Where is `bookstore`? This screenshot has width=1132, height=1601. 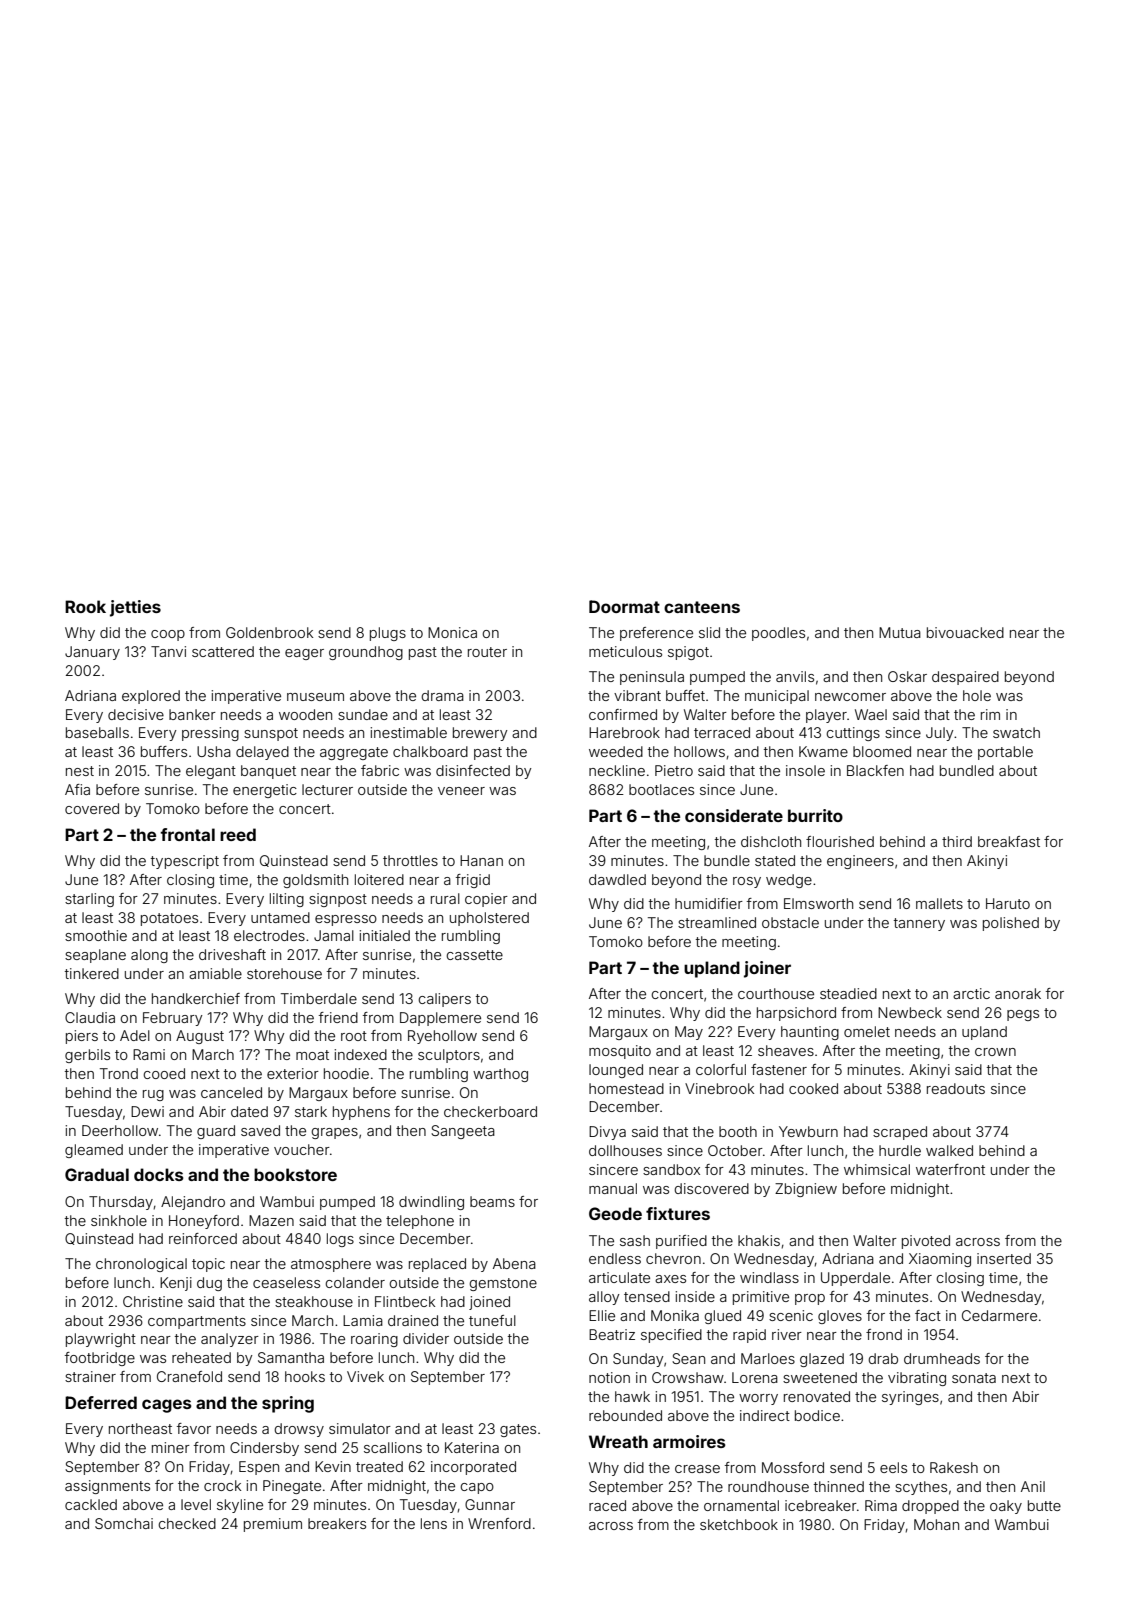
bookstore is located at coordinates (295, 1174).
